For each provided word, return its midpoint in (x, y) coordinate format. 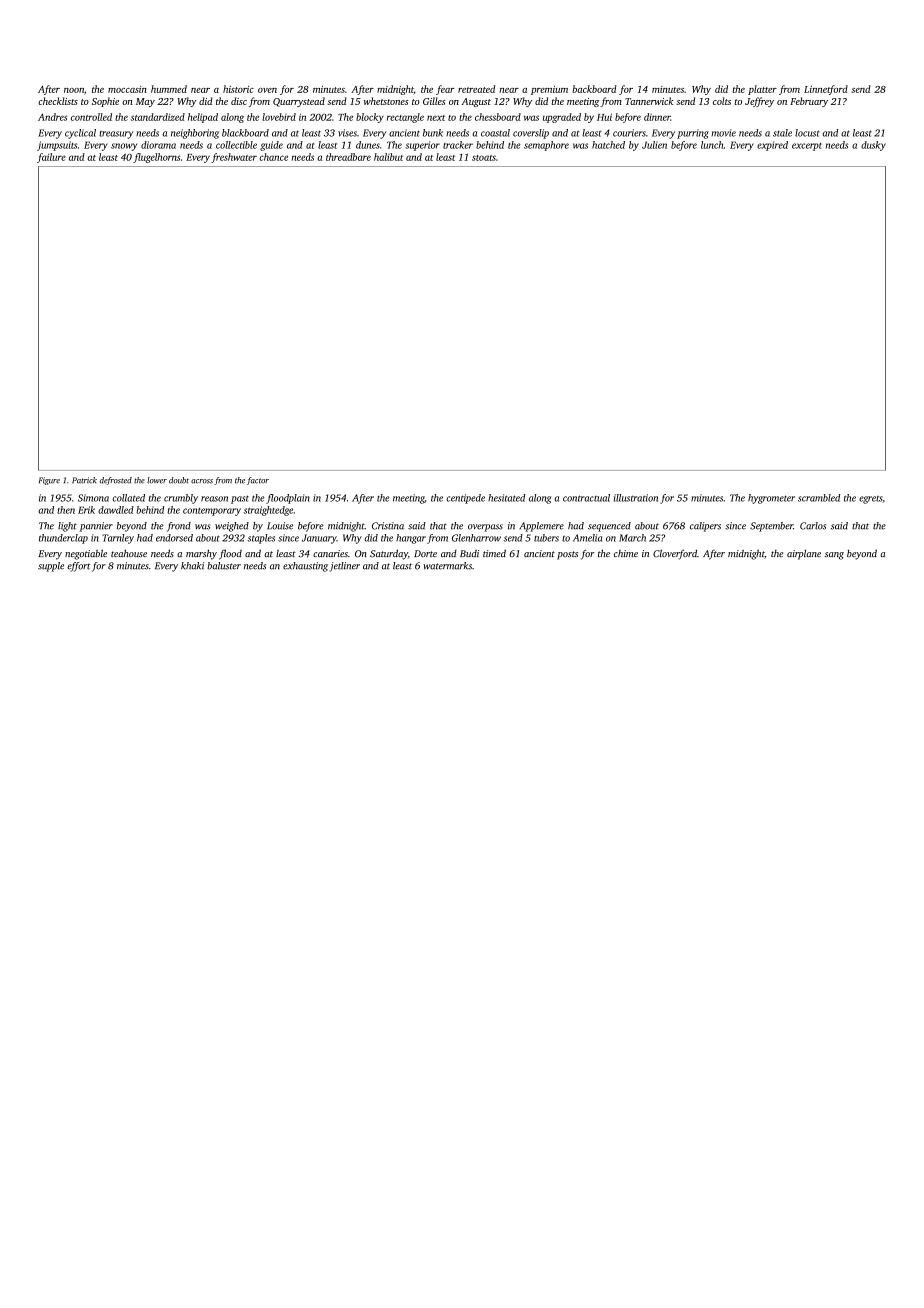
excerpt (807, 147)
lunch (712, 145)
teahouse (129, 553)
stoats (484, 158)
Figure (49, 481)
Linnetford (826, 90)
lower (157, 480)
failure (51, 158)
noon (74, 90)
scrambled (819, 498)
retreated (476, 89)
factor (258, 481)
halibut (388, 157)
